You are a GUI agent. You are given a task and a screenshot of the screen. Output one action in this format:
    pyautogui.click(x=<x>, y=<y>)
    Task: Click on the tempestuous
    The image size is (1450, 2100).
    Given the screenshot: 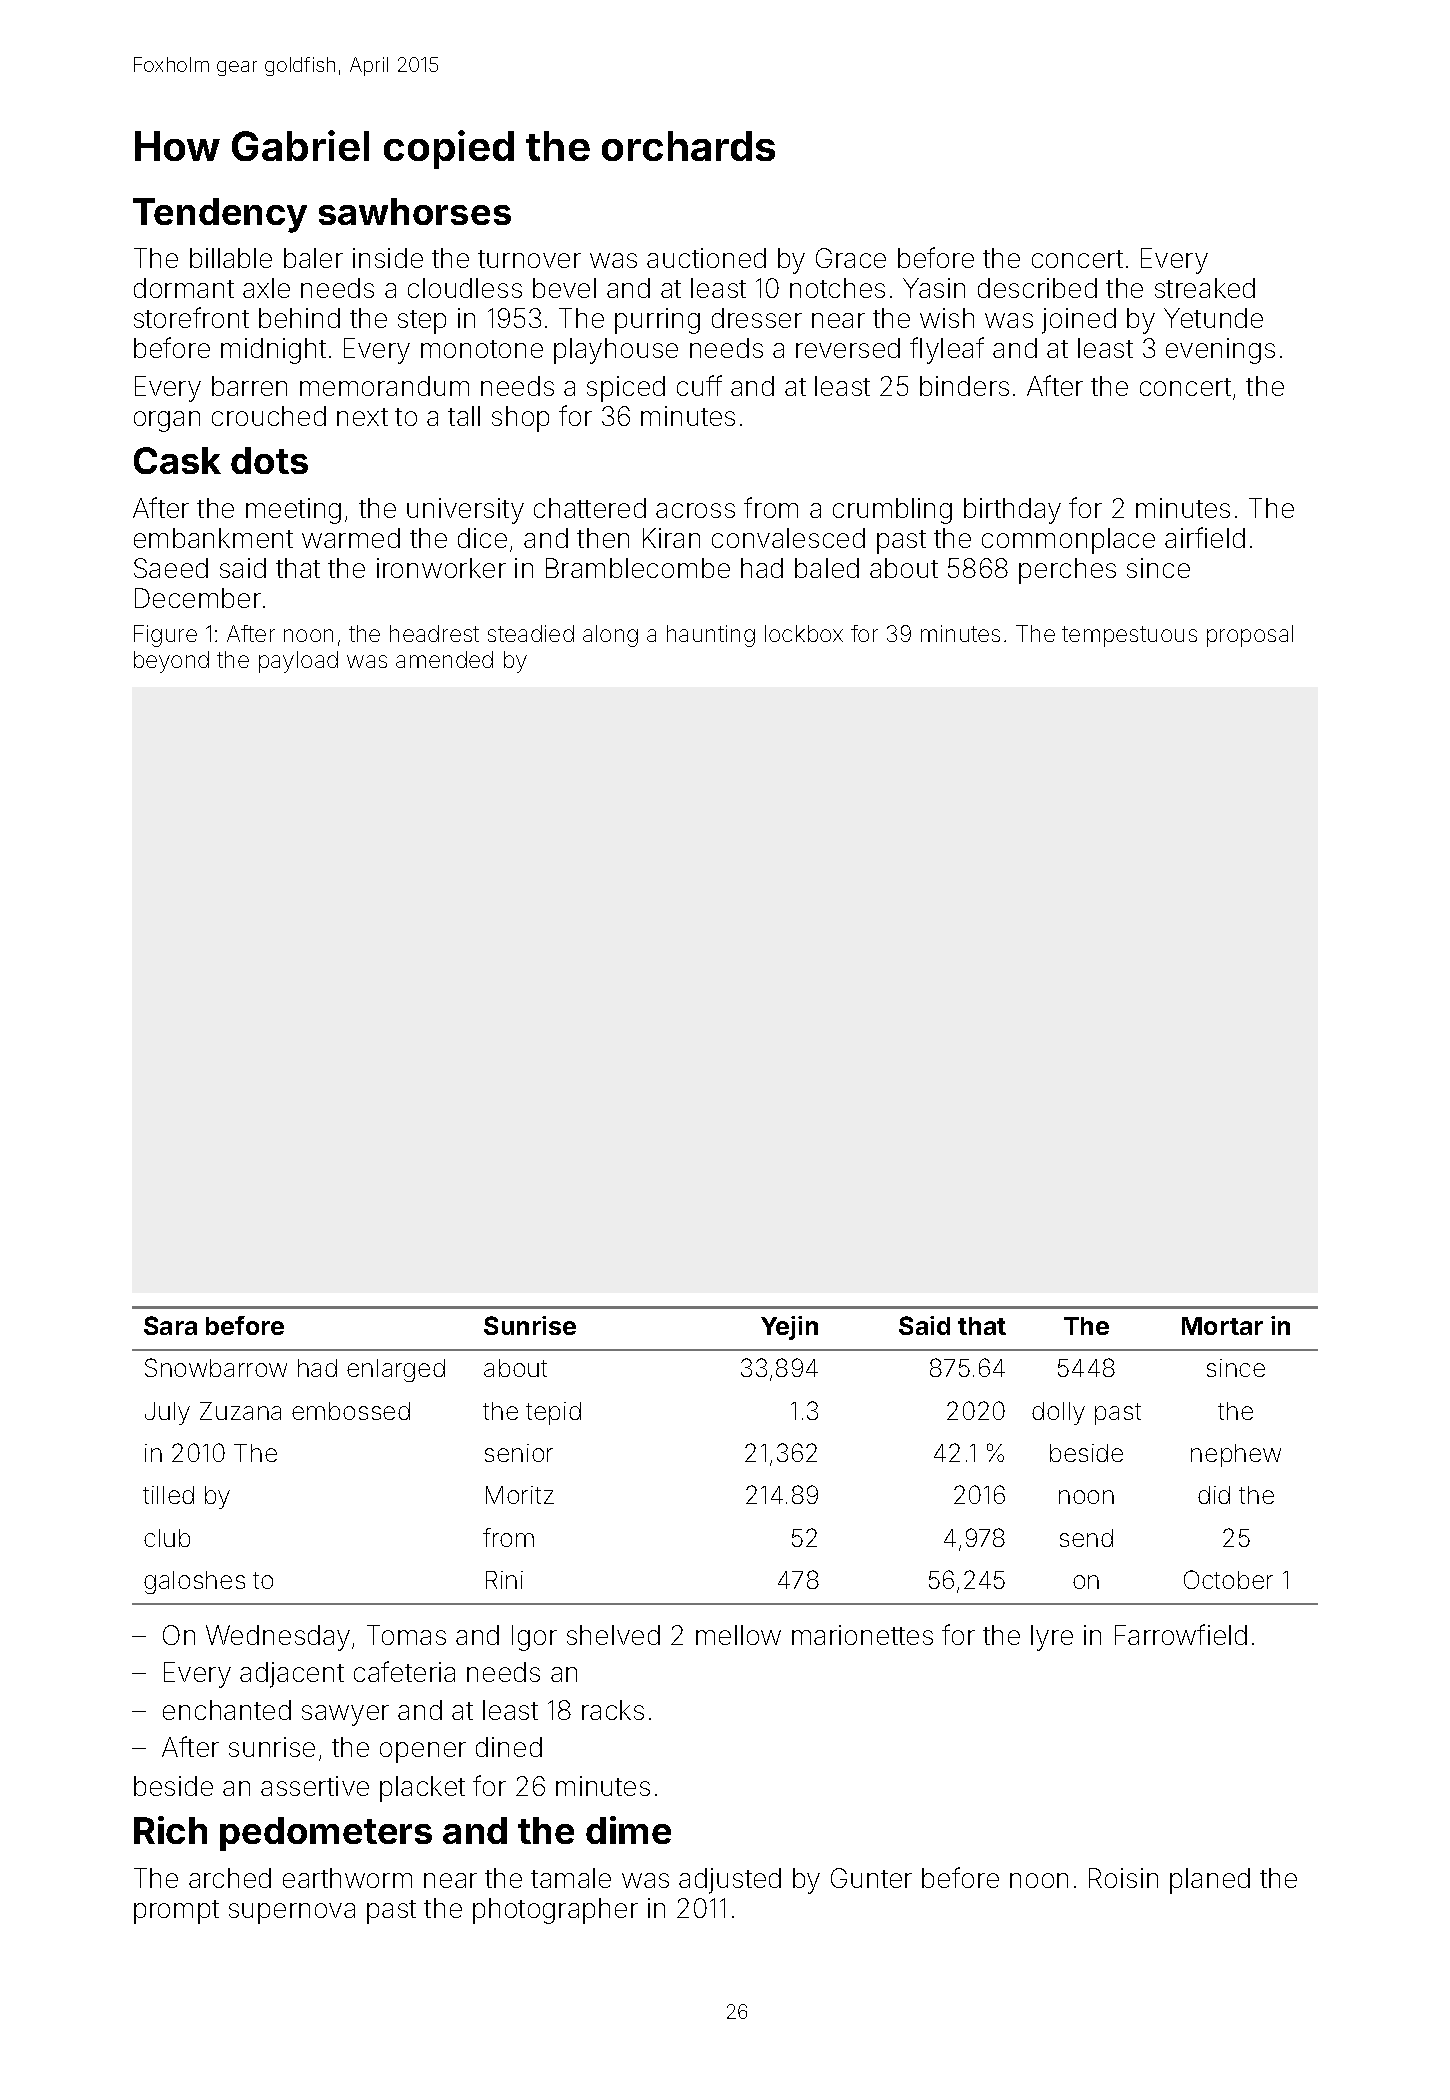 What is the action you would take?
    pyautogui.click(x=1129, y=636)
